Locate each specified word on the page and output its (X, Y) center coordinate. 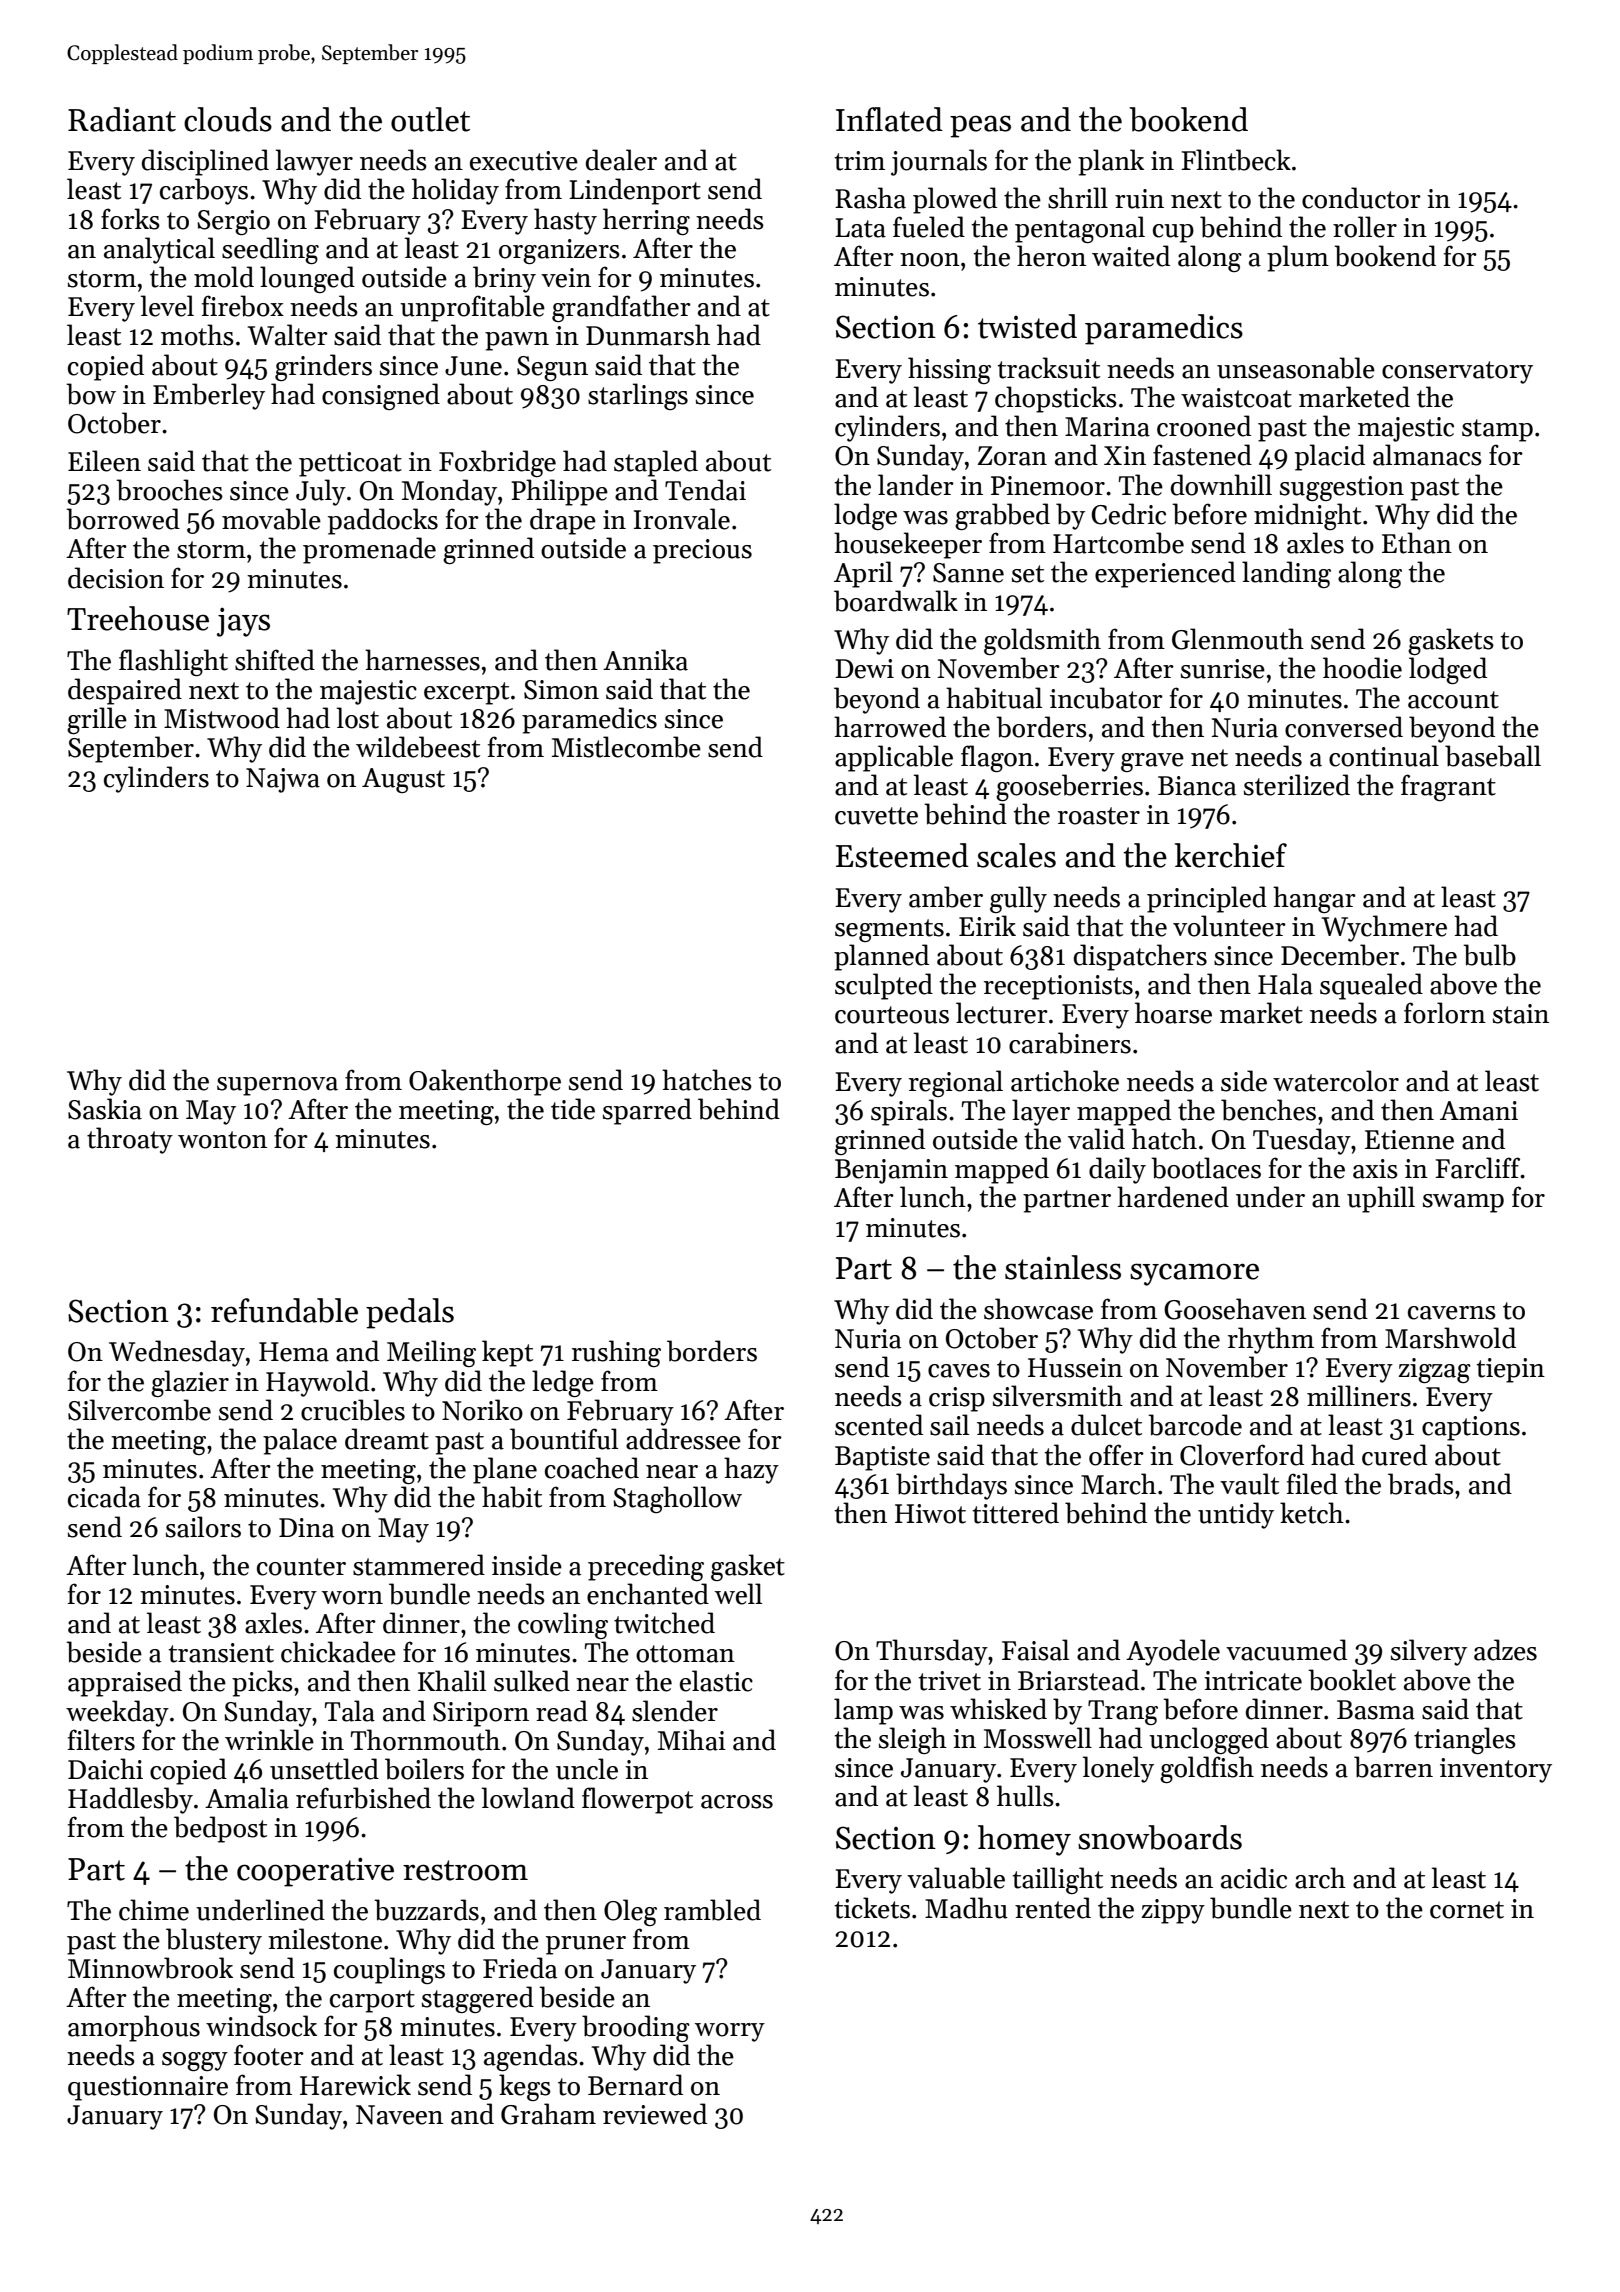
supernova (277, 1086)
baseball (1493, 756)
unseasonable (1296, 368)
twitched (664, 1623)
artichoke (1065, 1081)
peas (980, 126)
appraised (125, 1683)
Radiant (122, 119)
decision (116, 578)
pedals (410, 1313)
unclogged (1209, 1740)
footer (269, 2055)
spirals (909, 1112)
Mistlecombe (626, 747)
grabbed (1002, 516)
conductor (1361, 198)
